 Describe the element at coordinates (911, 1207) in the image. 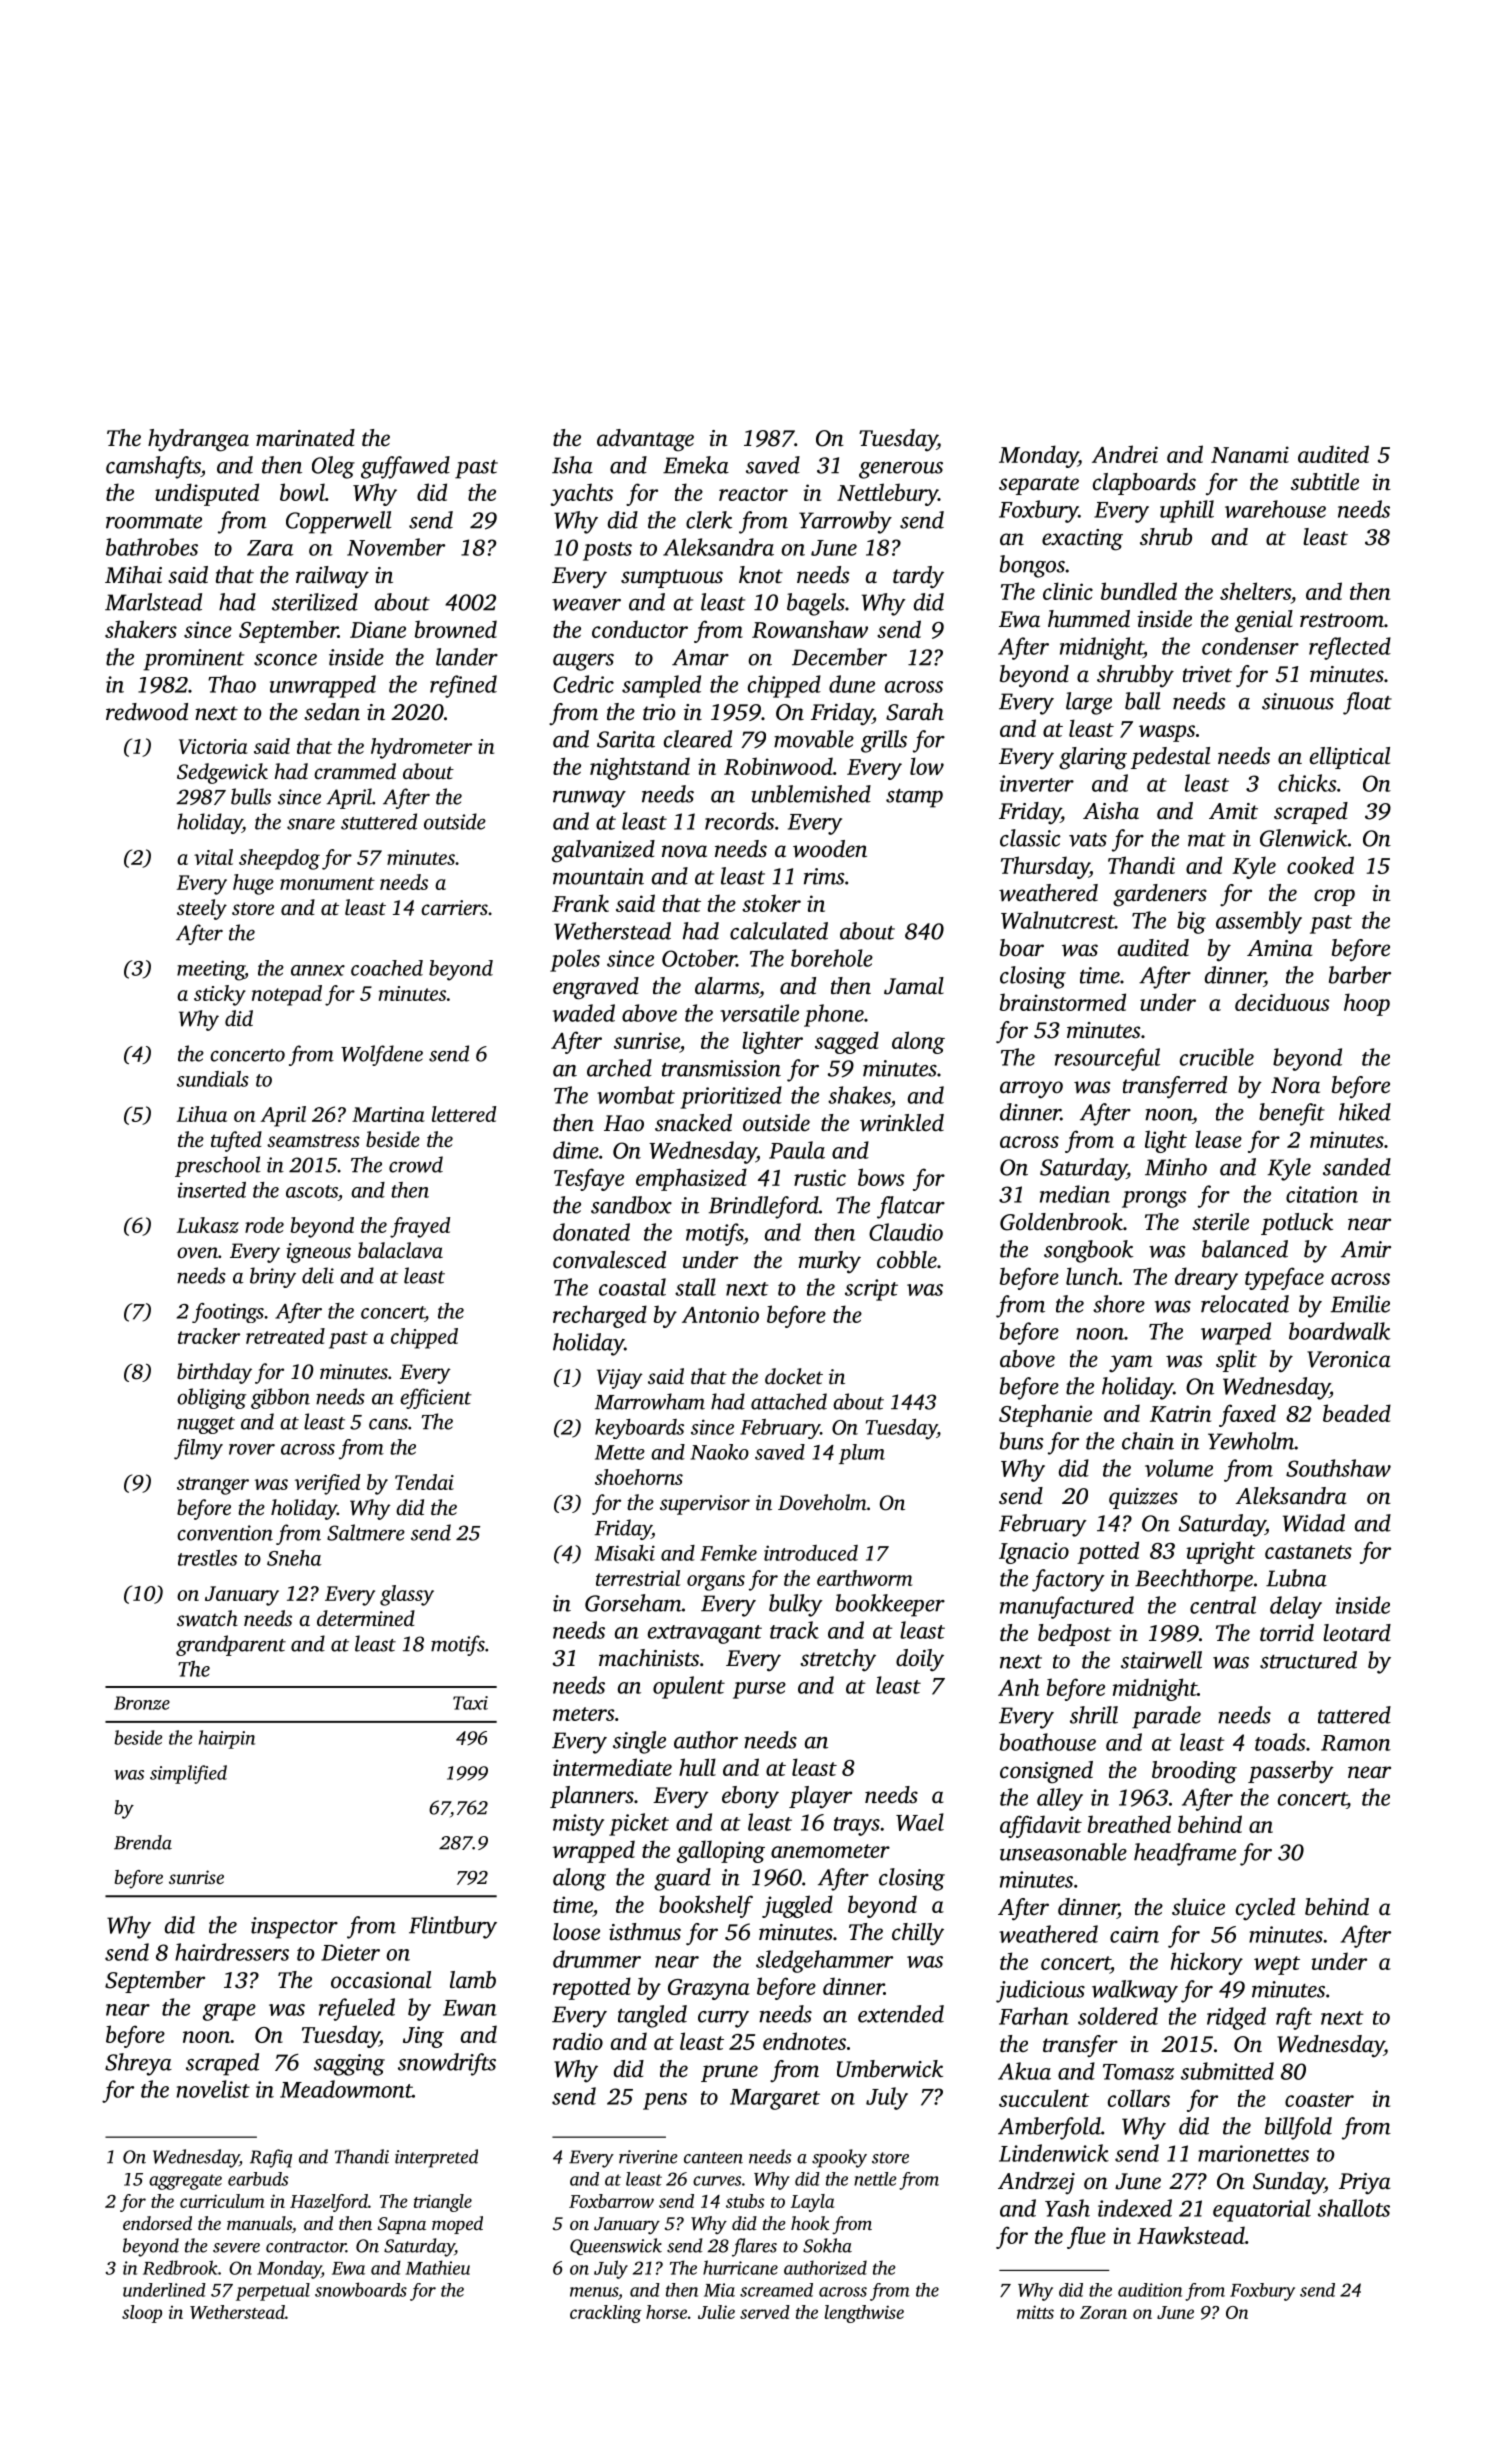

I see `flatcar` at that location.
